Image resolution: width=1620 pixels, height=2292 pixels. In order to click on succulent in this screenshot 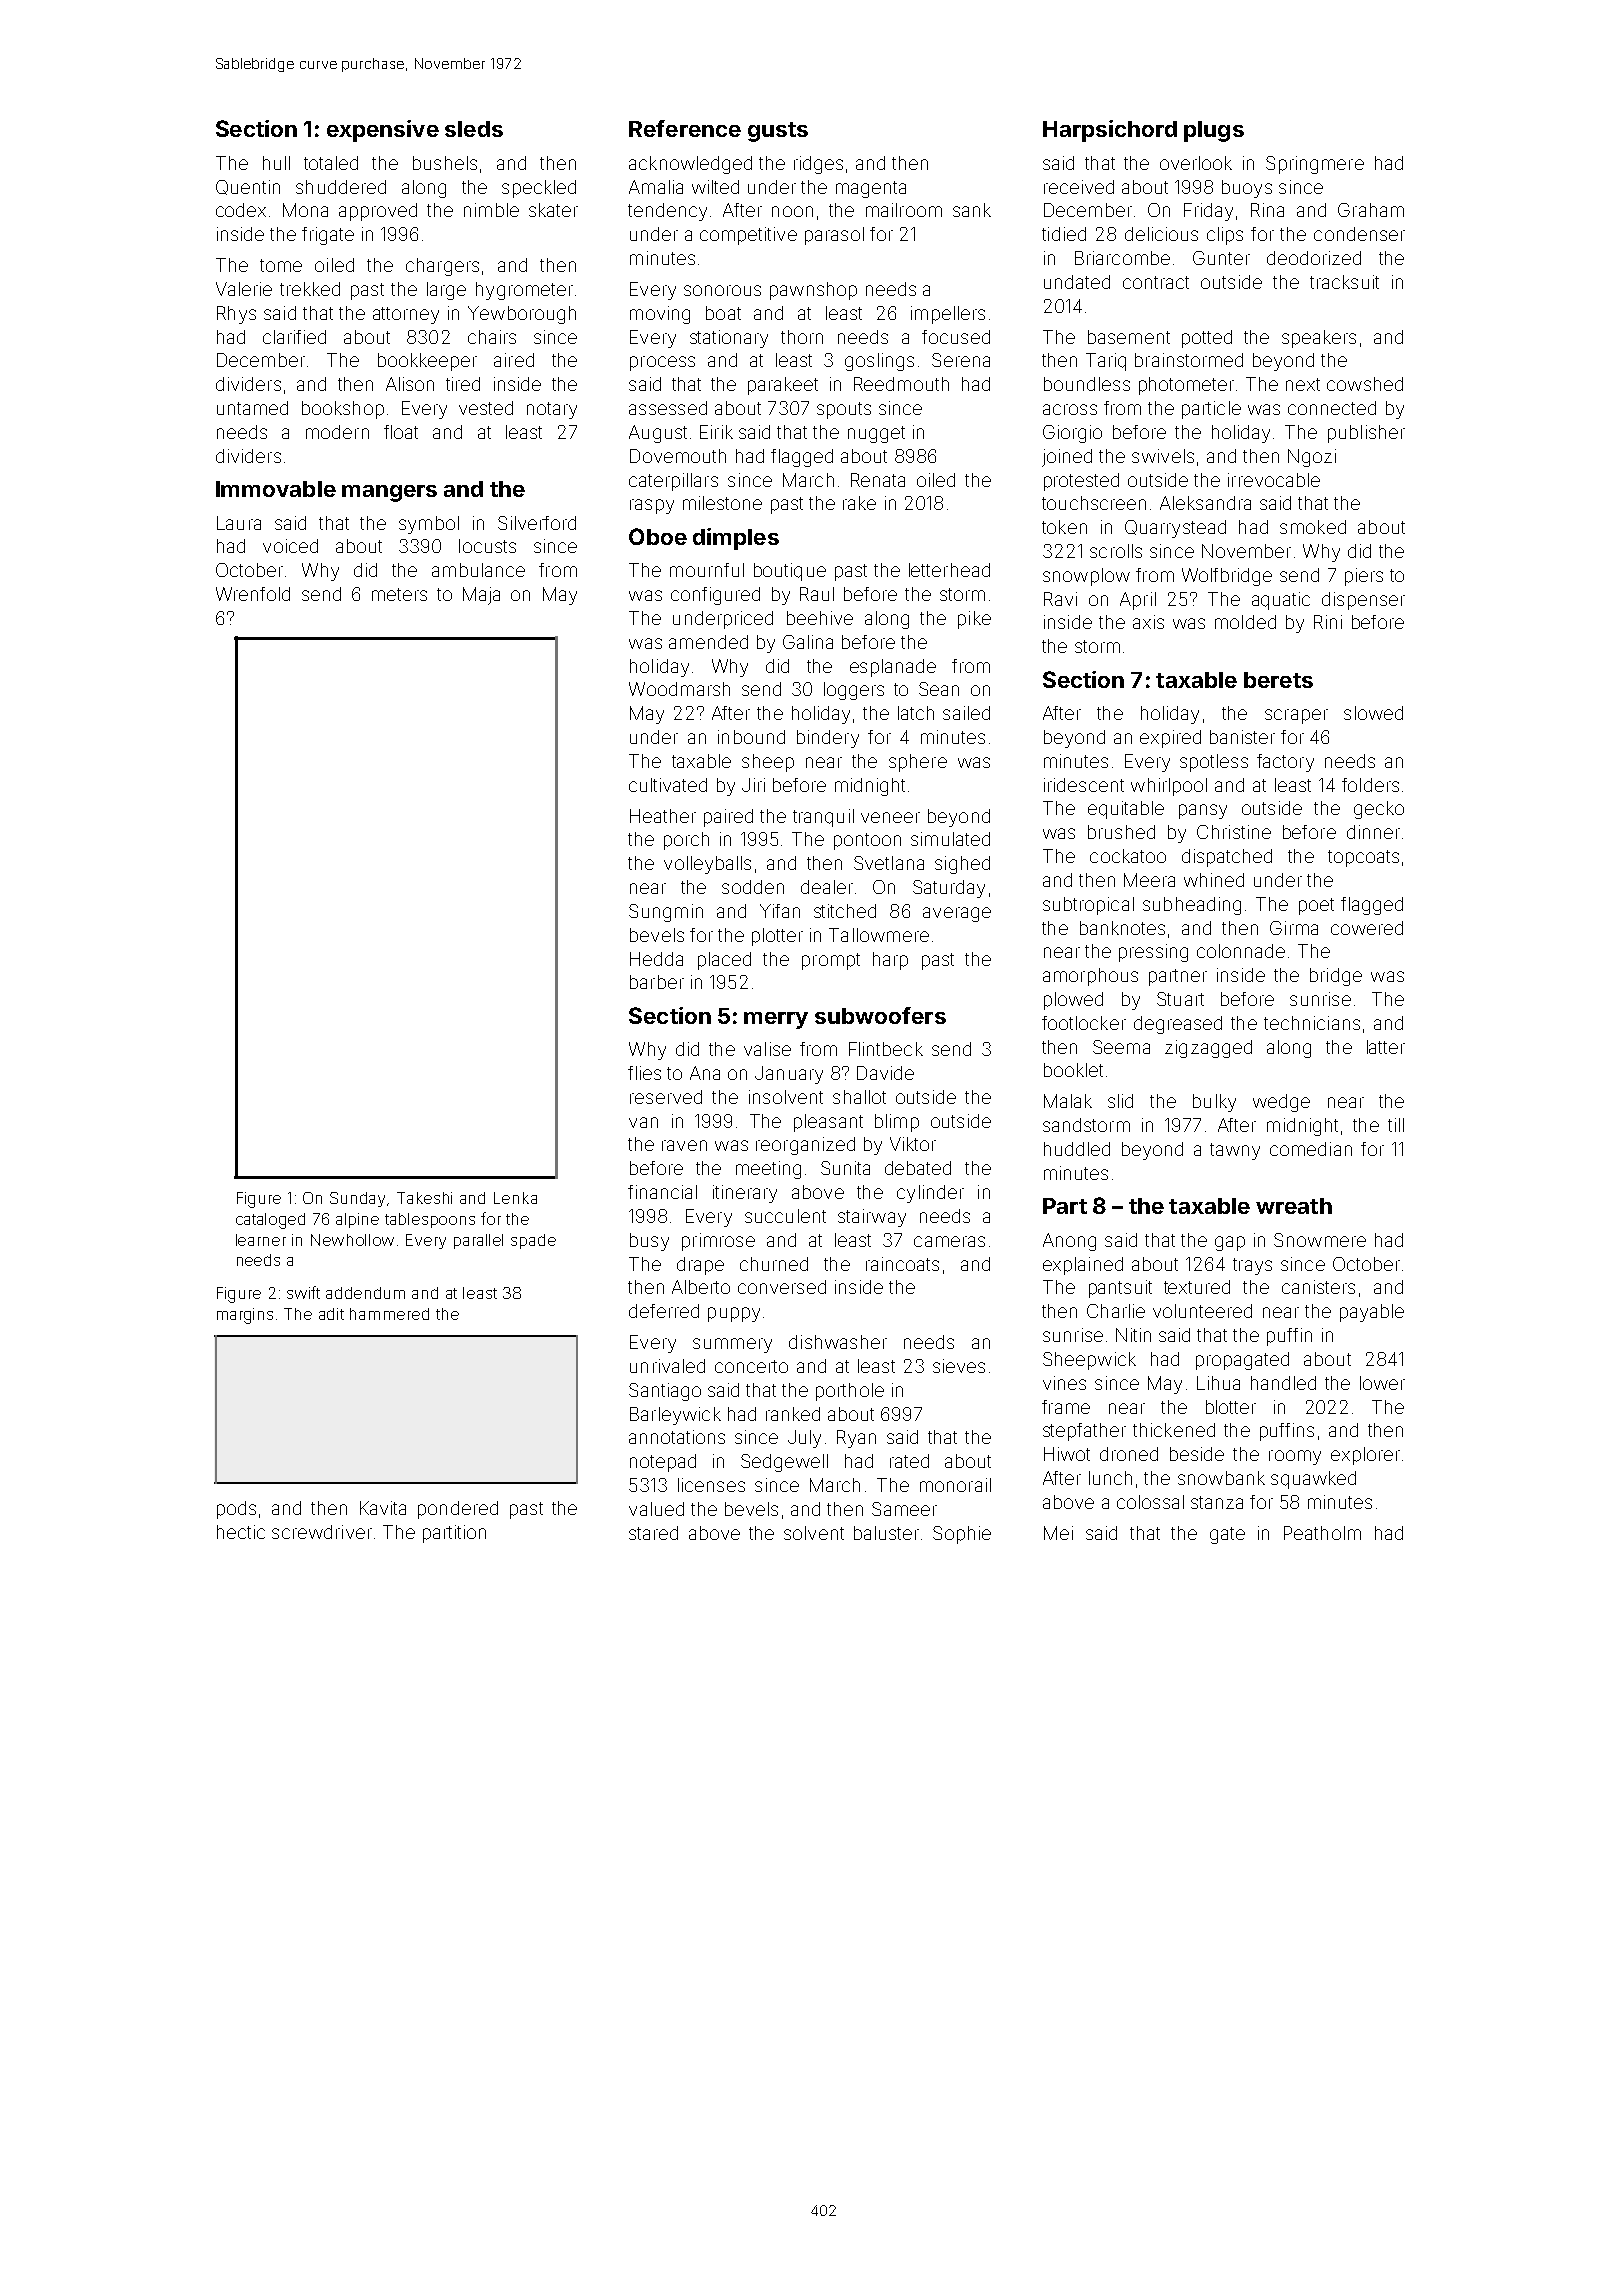, I will do `click(785, 1216)`.
